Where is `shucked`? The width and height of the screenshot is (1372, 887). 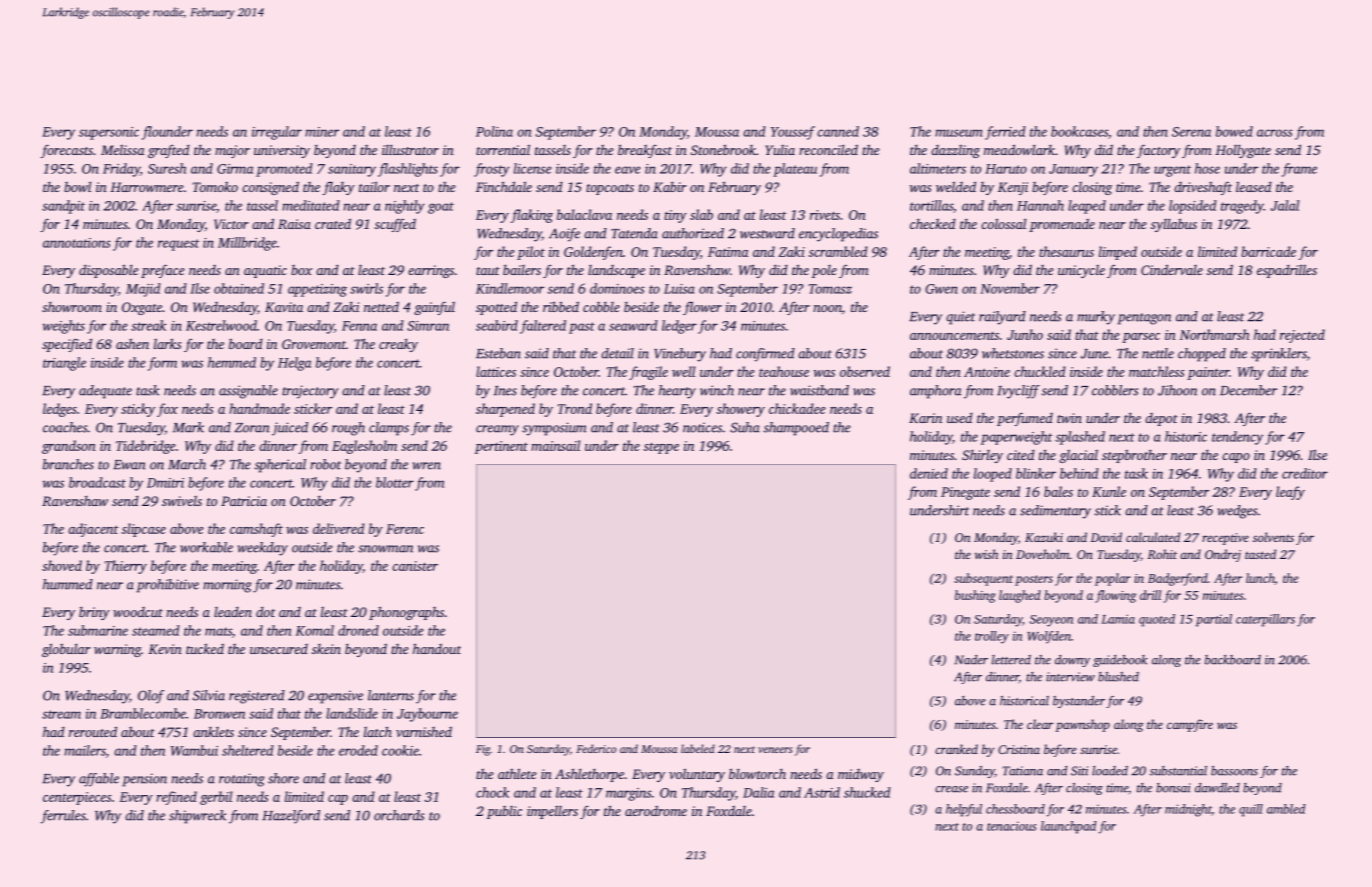
shucked is located at coordinates (867, 792).
